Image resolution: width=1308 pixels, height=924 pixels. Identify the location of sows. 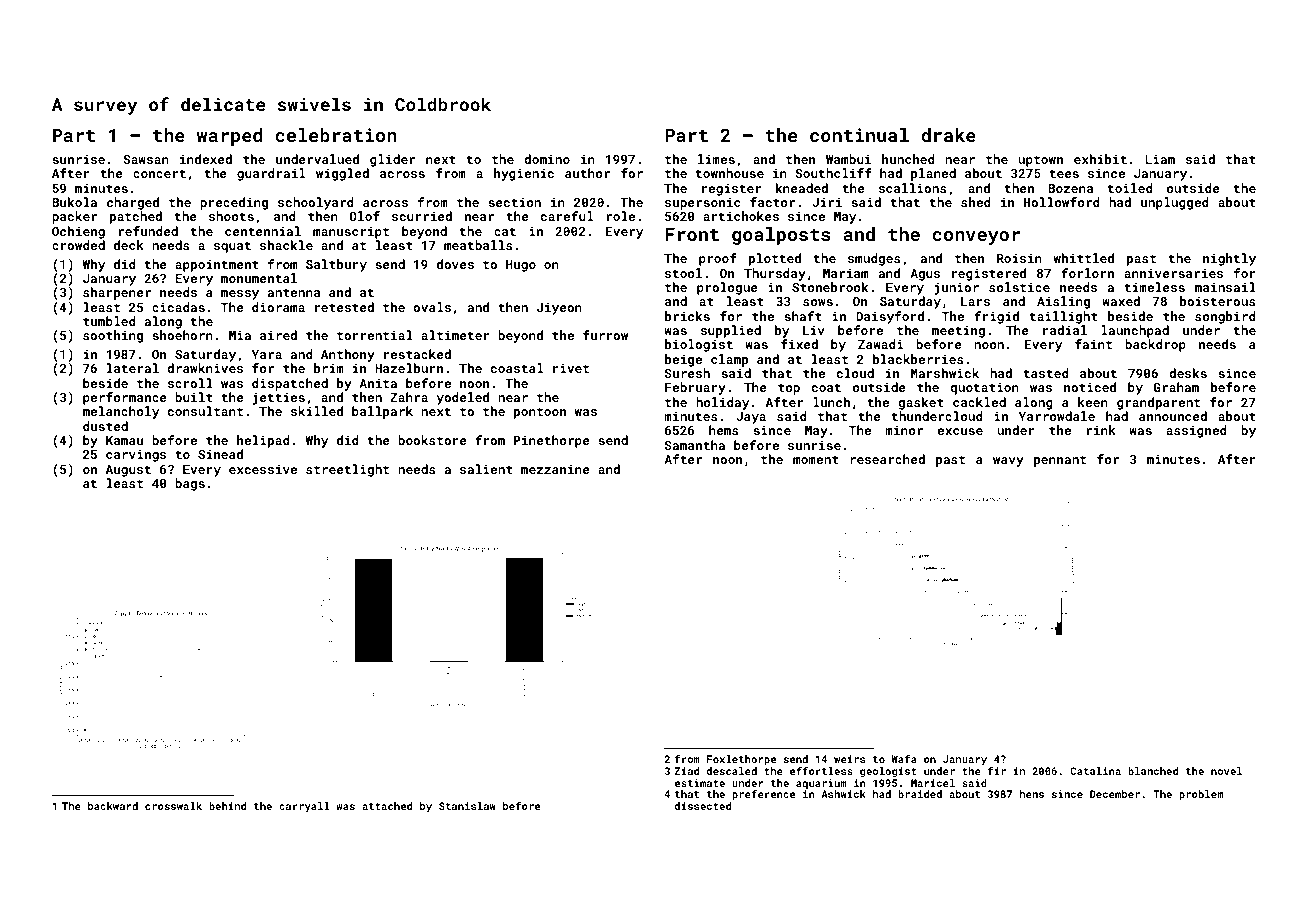
(818, 302).
